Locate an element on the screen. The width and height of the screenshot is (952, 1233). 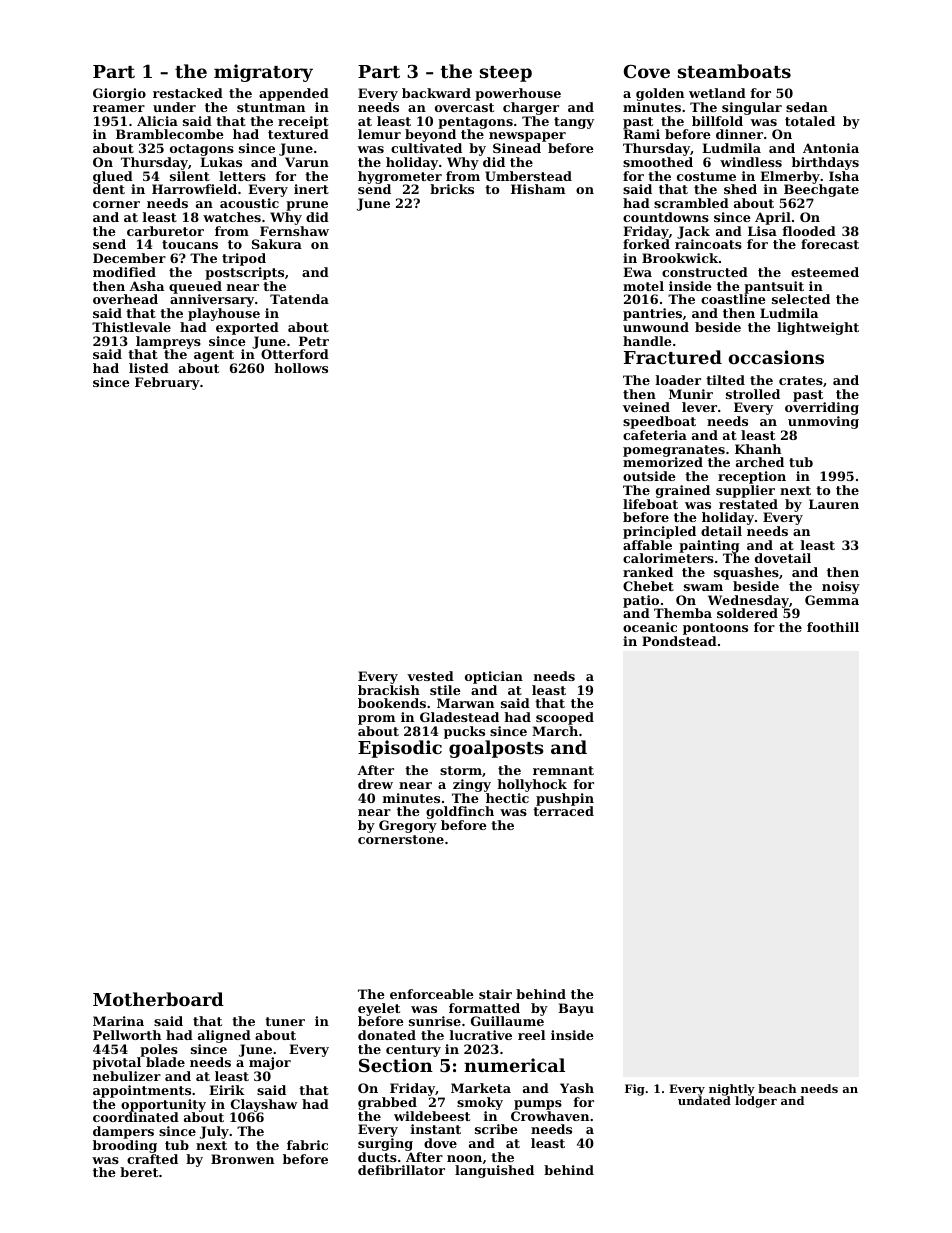
Gregory is located at coordinates (408, 826).
